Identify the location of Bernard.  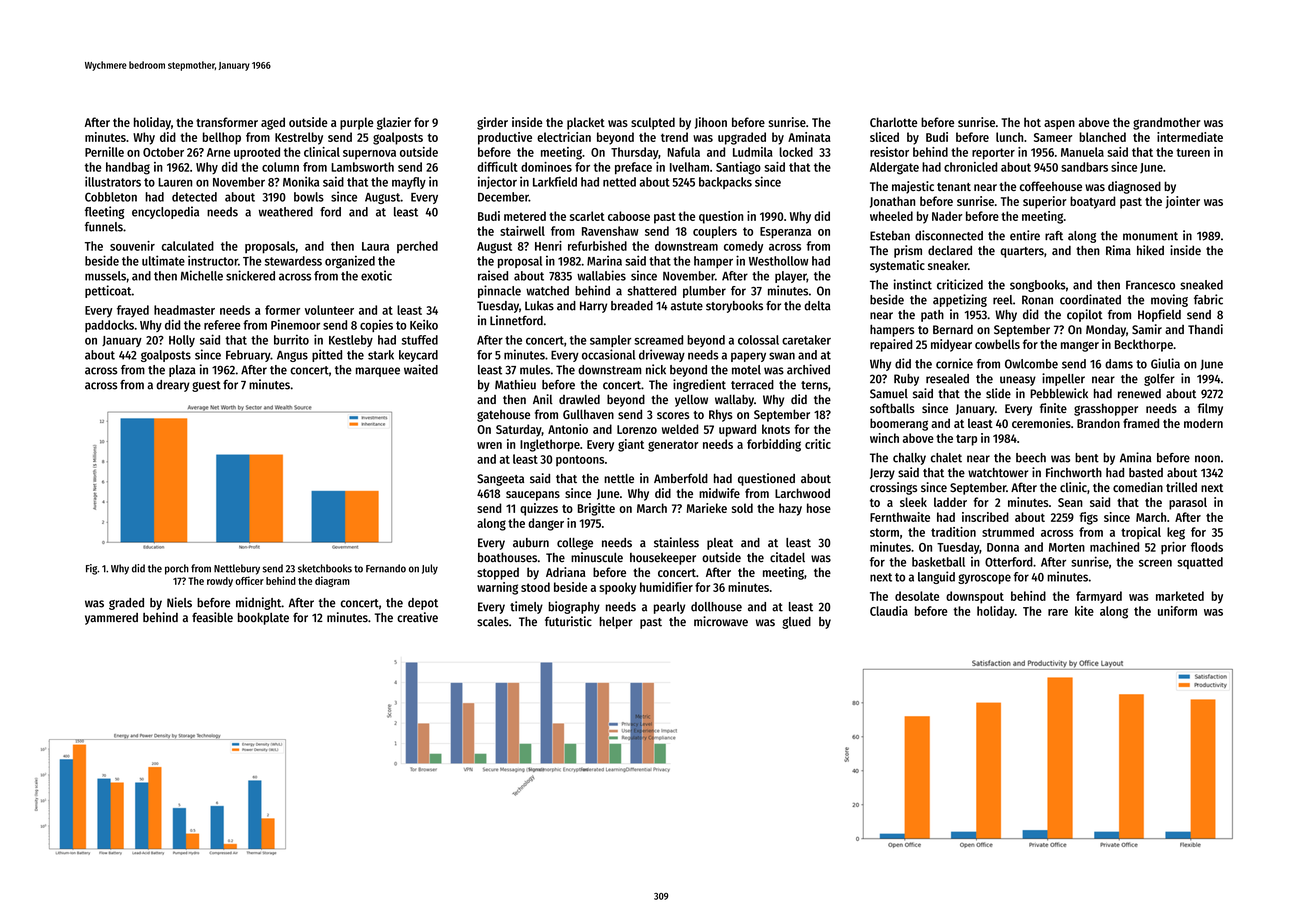
(953, 330).
